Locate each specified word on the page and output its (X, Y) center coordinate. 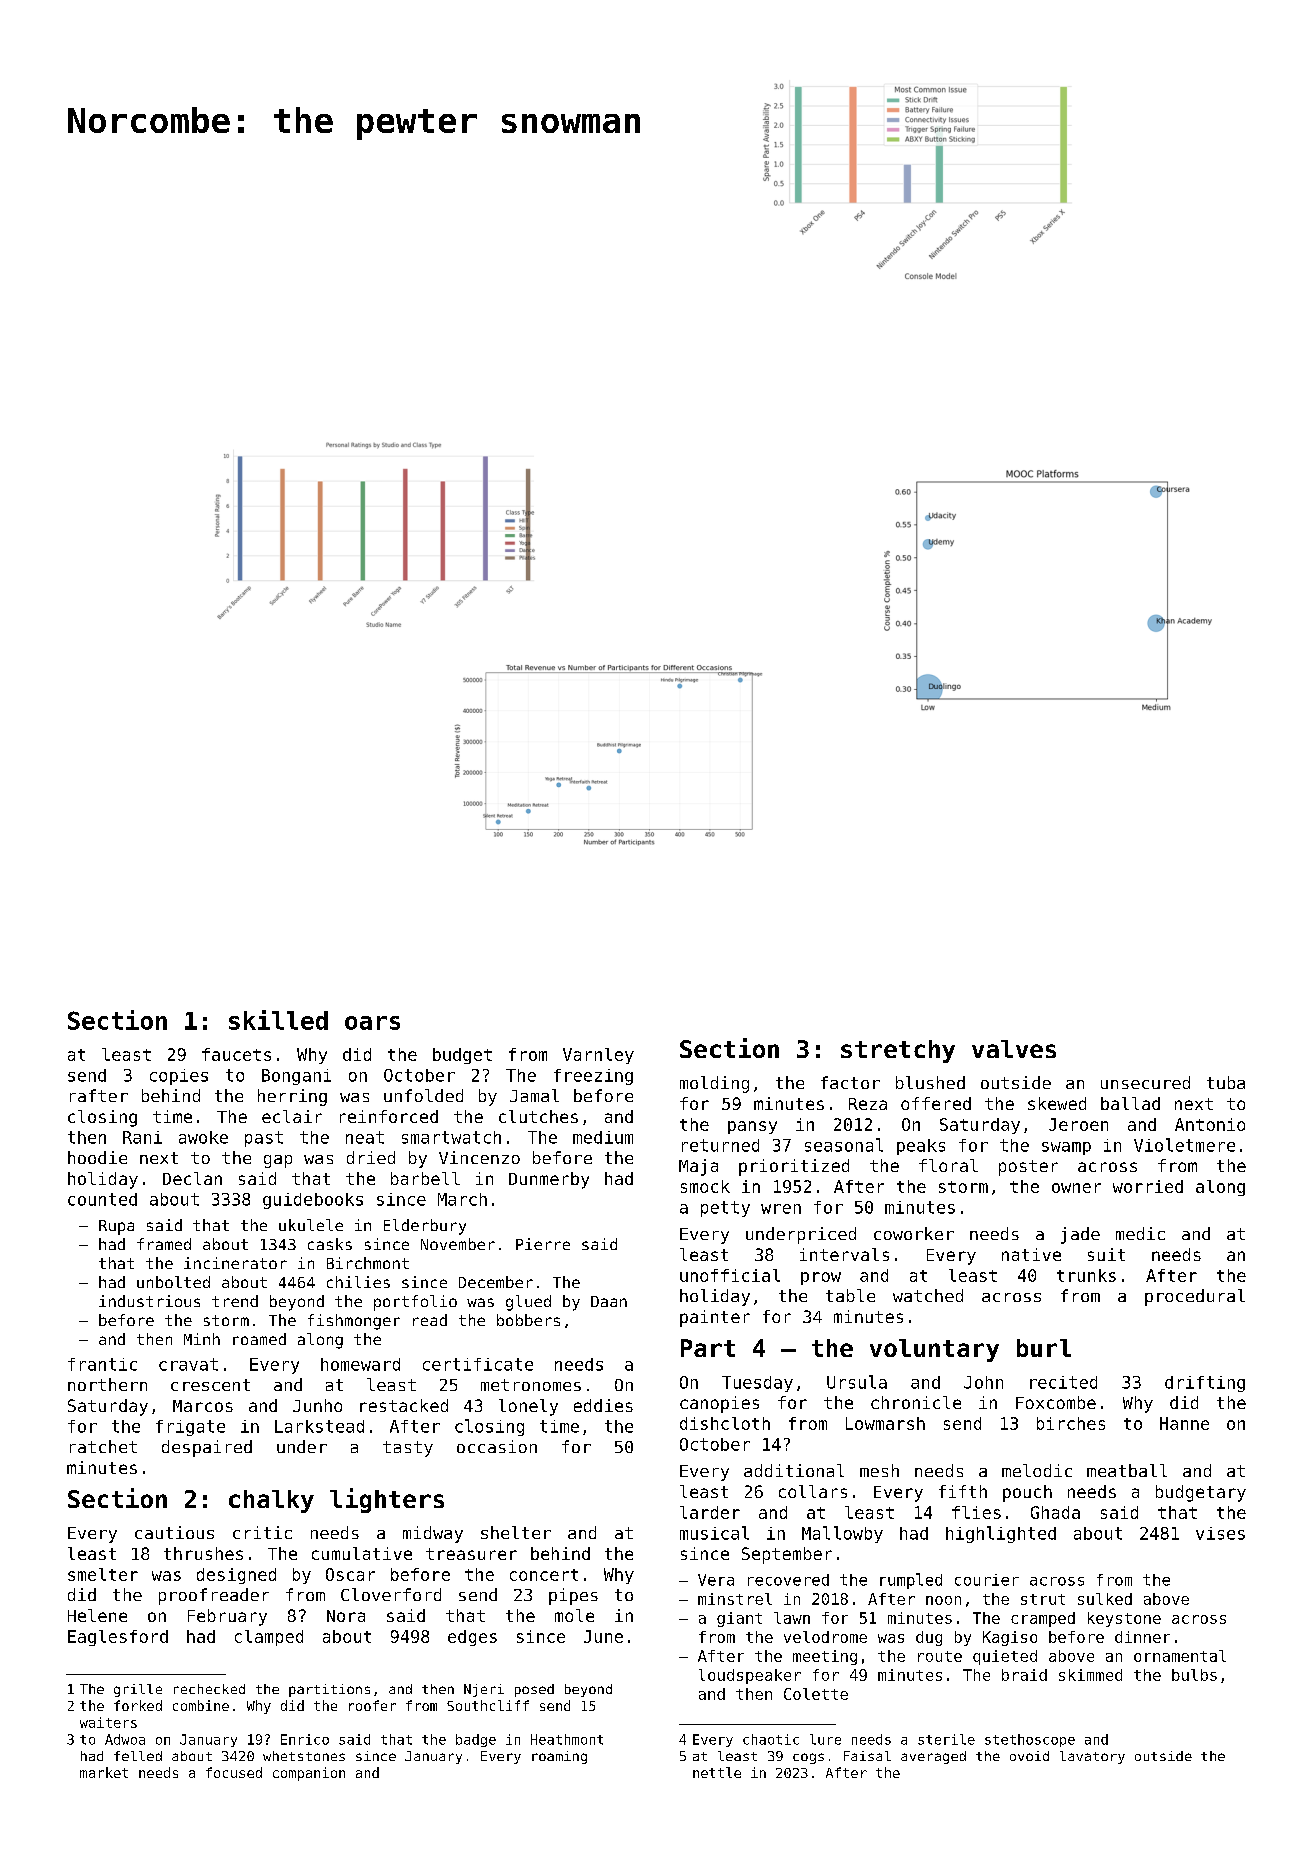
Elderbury (425, 1227)
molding (714, 1084)
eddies (603, 1405)
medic (1140, 1233)
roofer (372, 1705)
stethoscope (1030, 1740)
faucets (236, 1054)
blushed (930, 1082)
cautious (174, 1532)
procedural (1195, 1297)
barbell (425, 1178)
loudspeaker (750, 1676)
